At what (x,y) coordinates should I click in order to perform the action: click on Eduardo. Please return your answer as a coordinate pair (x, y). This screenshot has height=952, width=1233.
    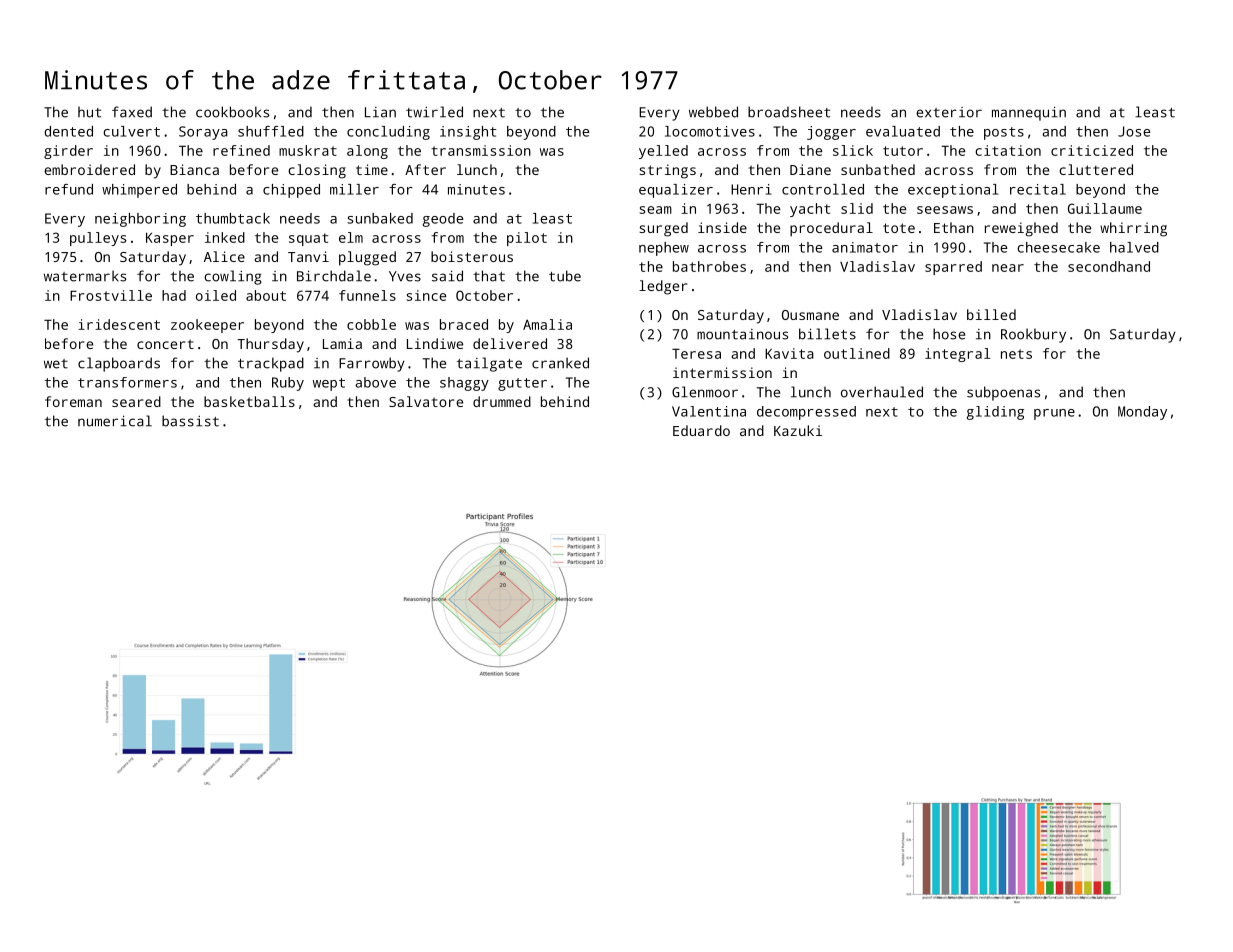
    Looking at the image, I should click on (701, 430).
